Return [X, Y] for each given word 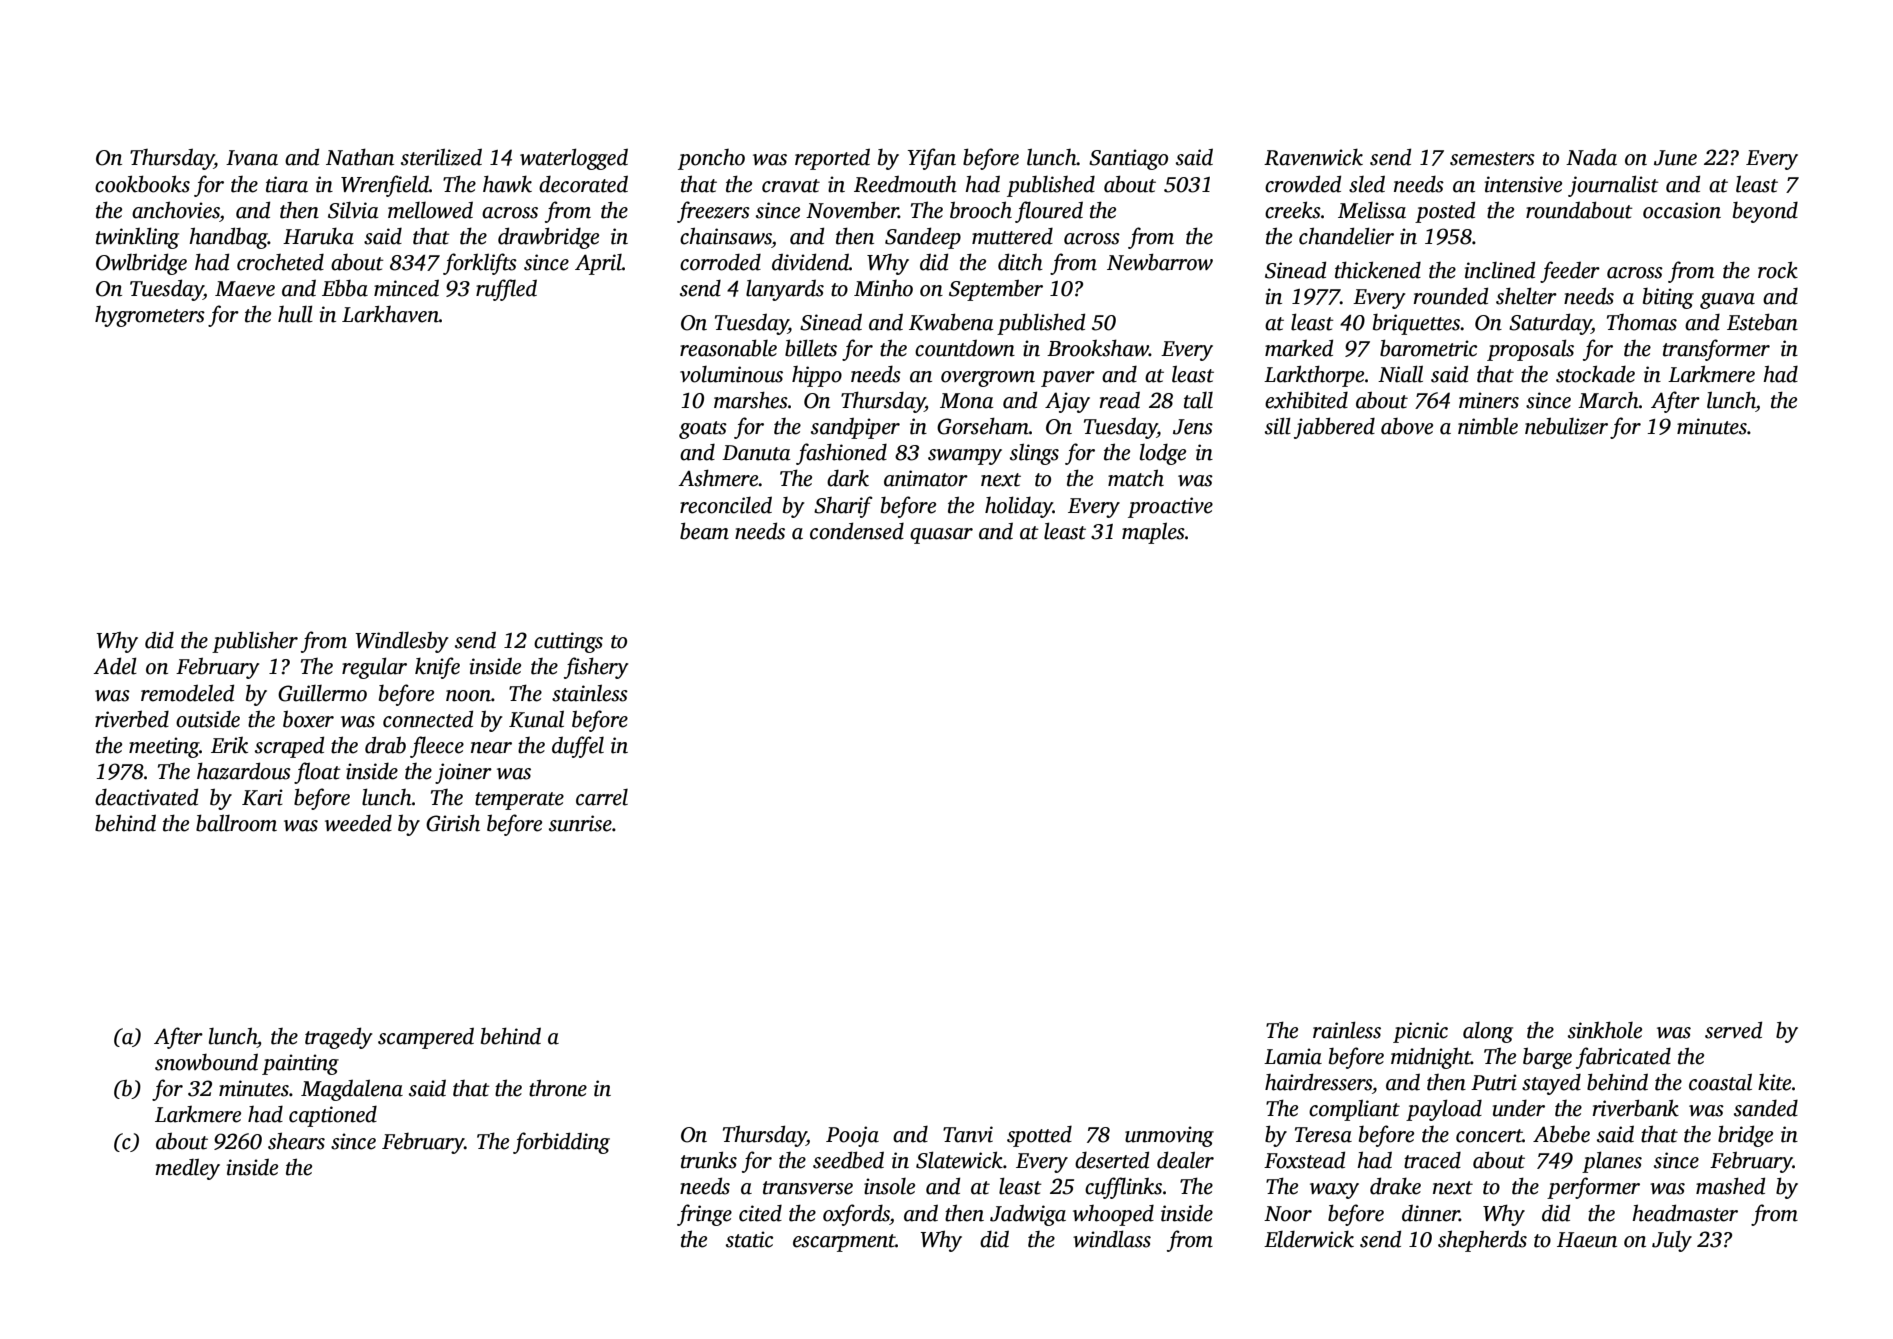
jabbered [1334, 428]
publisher [255, 642]
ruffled [506, 290]
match [1136, 478]
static [749, 1239]
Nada [1591, 157]
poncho [711, 159]
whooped [1113, 1215]
